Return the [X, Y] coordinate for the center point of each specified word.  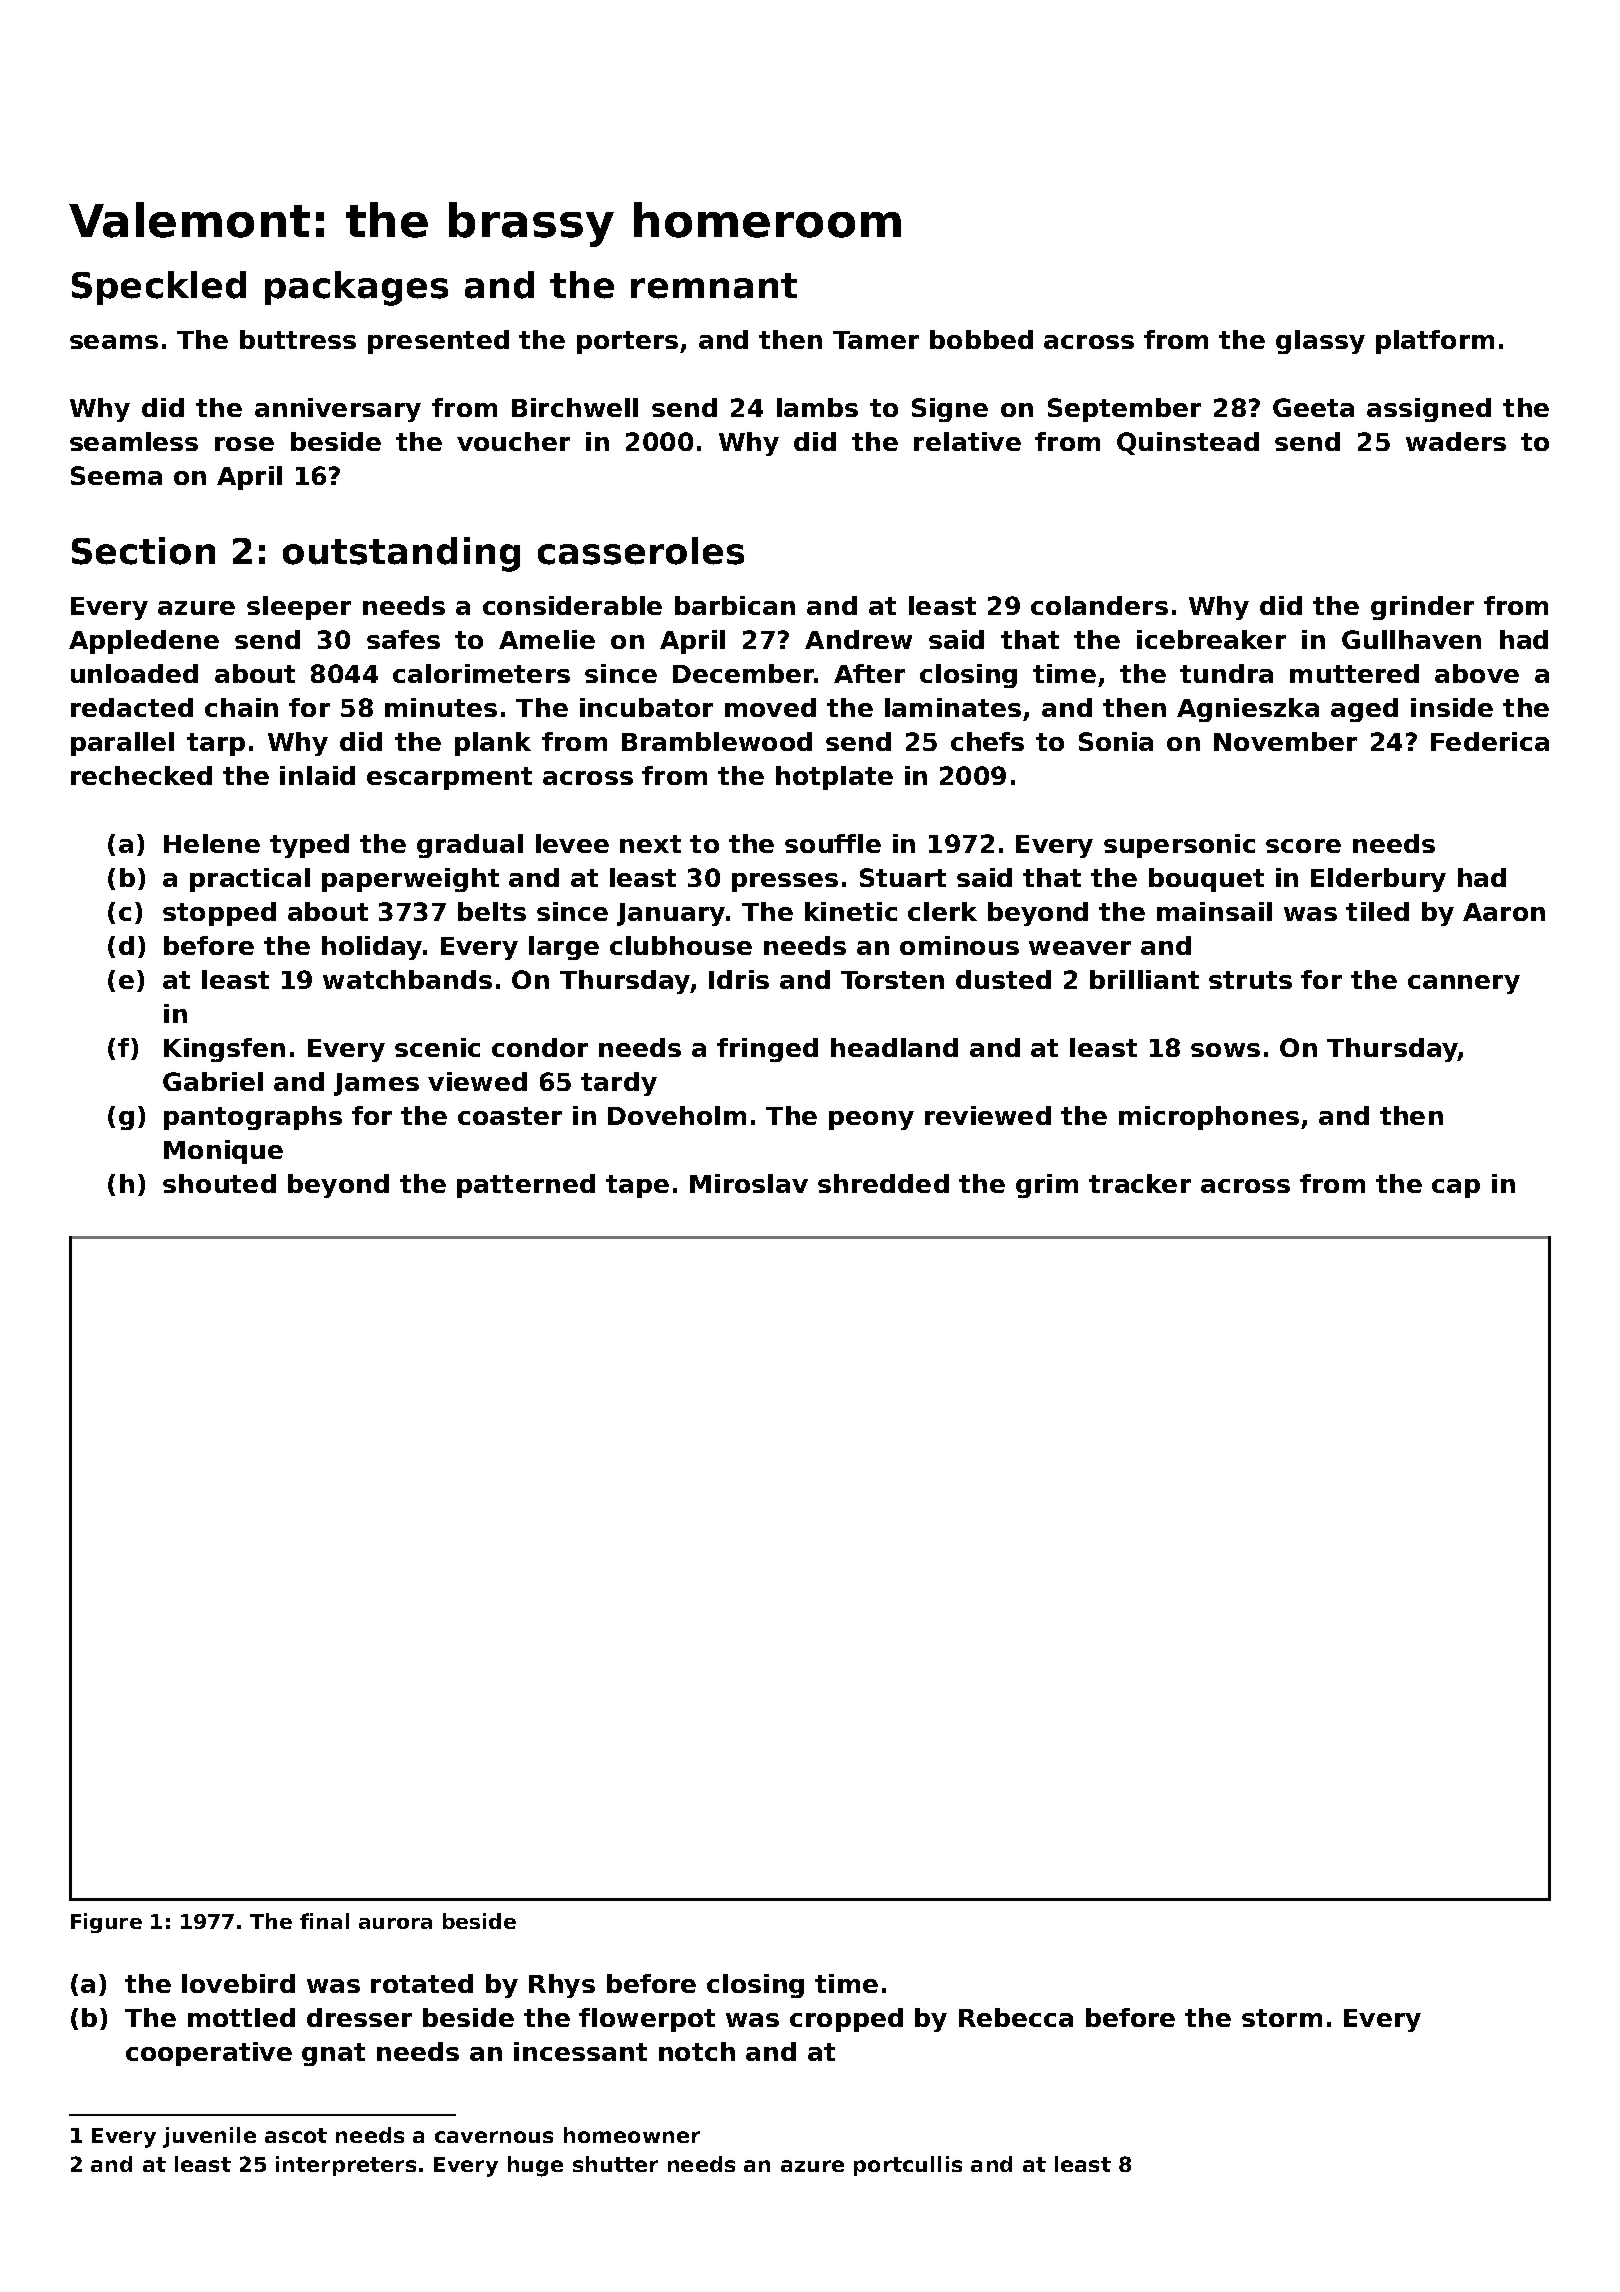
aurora [395, 1923]
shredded [883, 1183]
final [324, 1921]
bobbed [981, 339]
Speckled [159, 288]
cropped [846, 2020]
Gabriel [213, 1081]
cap [1456, 1188]
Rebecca [1016, 2017]
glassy [1320, 342]
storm [1282, 2018]
